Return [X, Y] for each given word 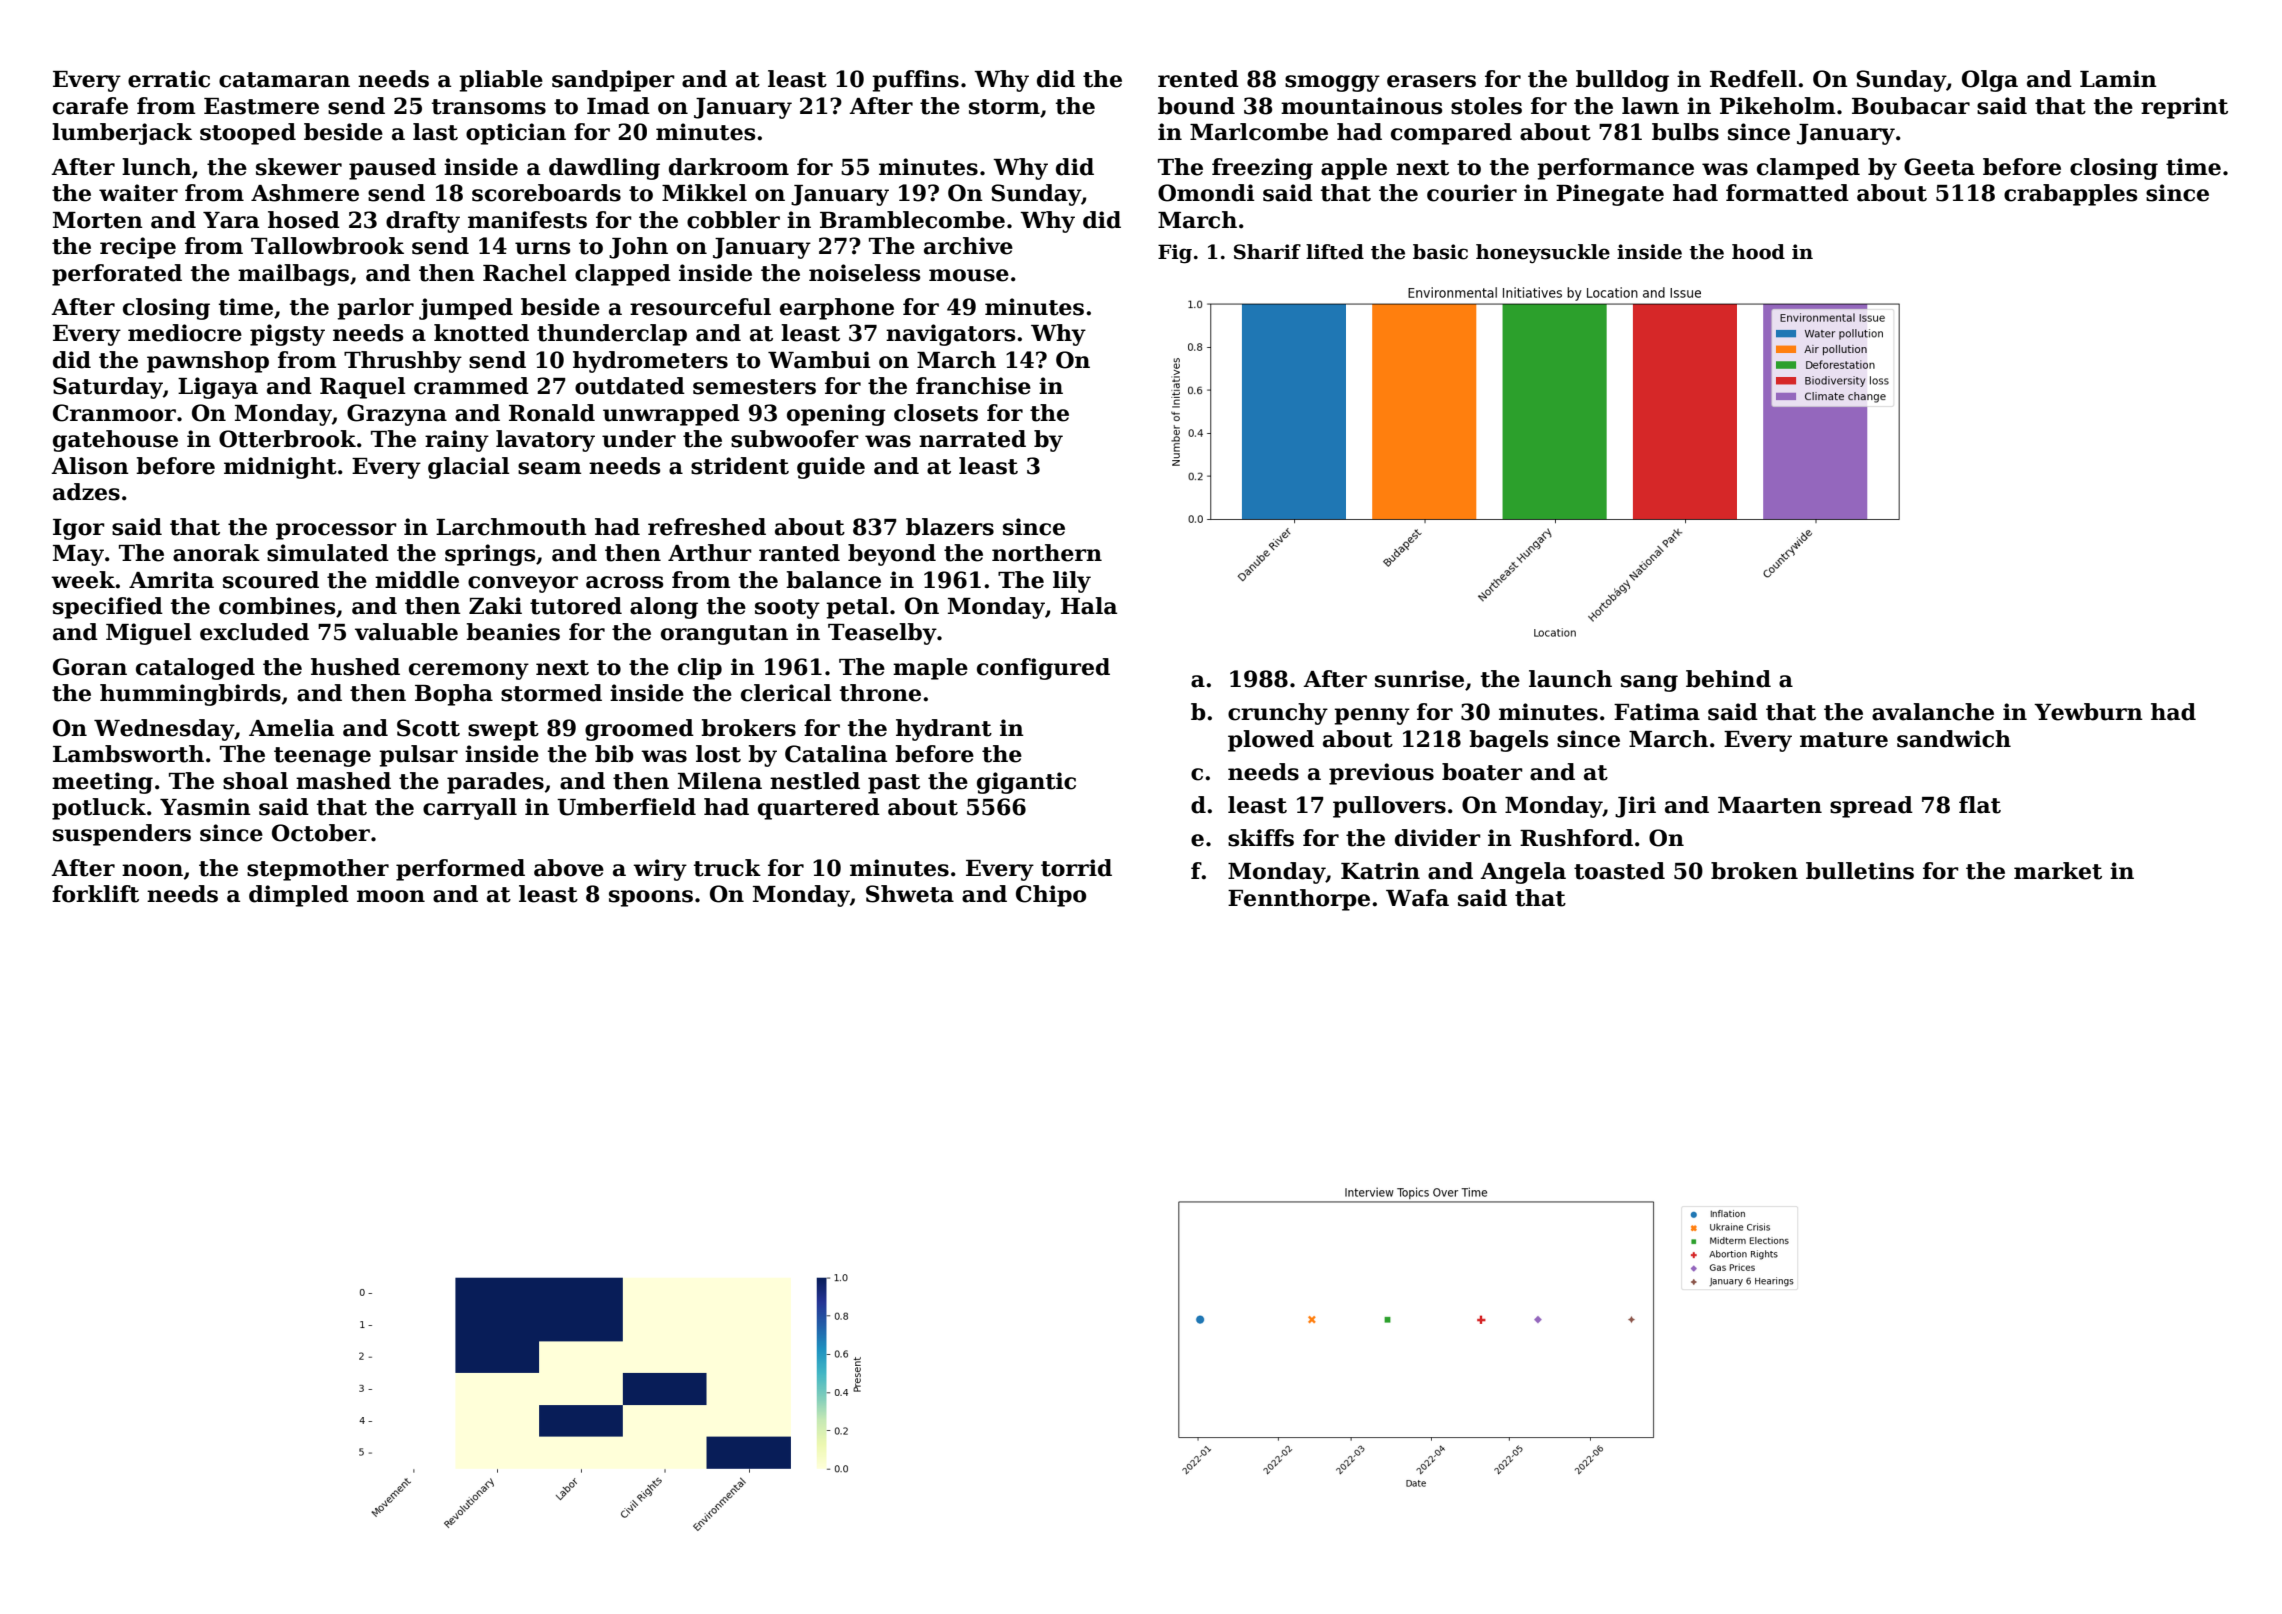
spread [1871, 807]
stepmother [318, 870]
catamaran [284, 80]
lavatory [545, 441]
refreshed [707, 527]
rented [1198, 79]
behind [1728, 679]
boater [1482, 772]
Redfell [1753, 79]
